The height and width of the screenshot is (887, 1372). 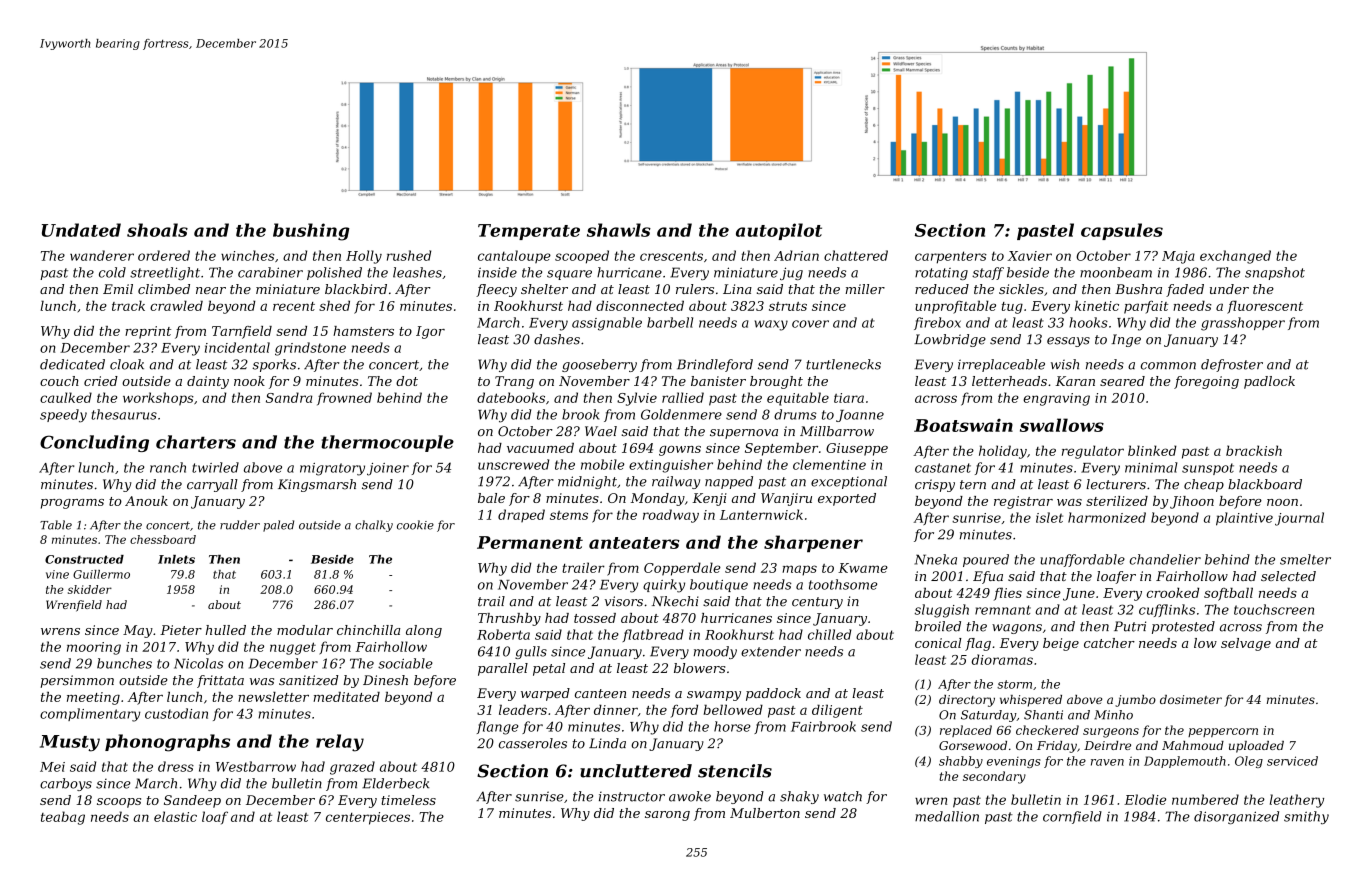 What do you see at coordinates (157, 230) in the screenshot?
I see `shoals` at bounding box center [157, 230].
